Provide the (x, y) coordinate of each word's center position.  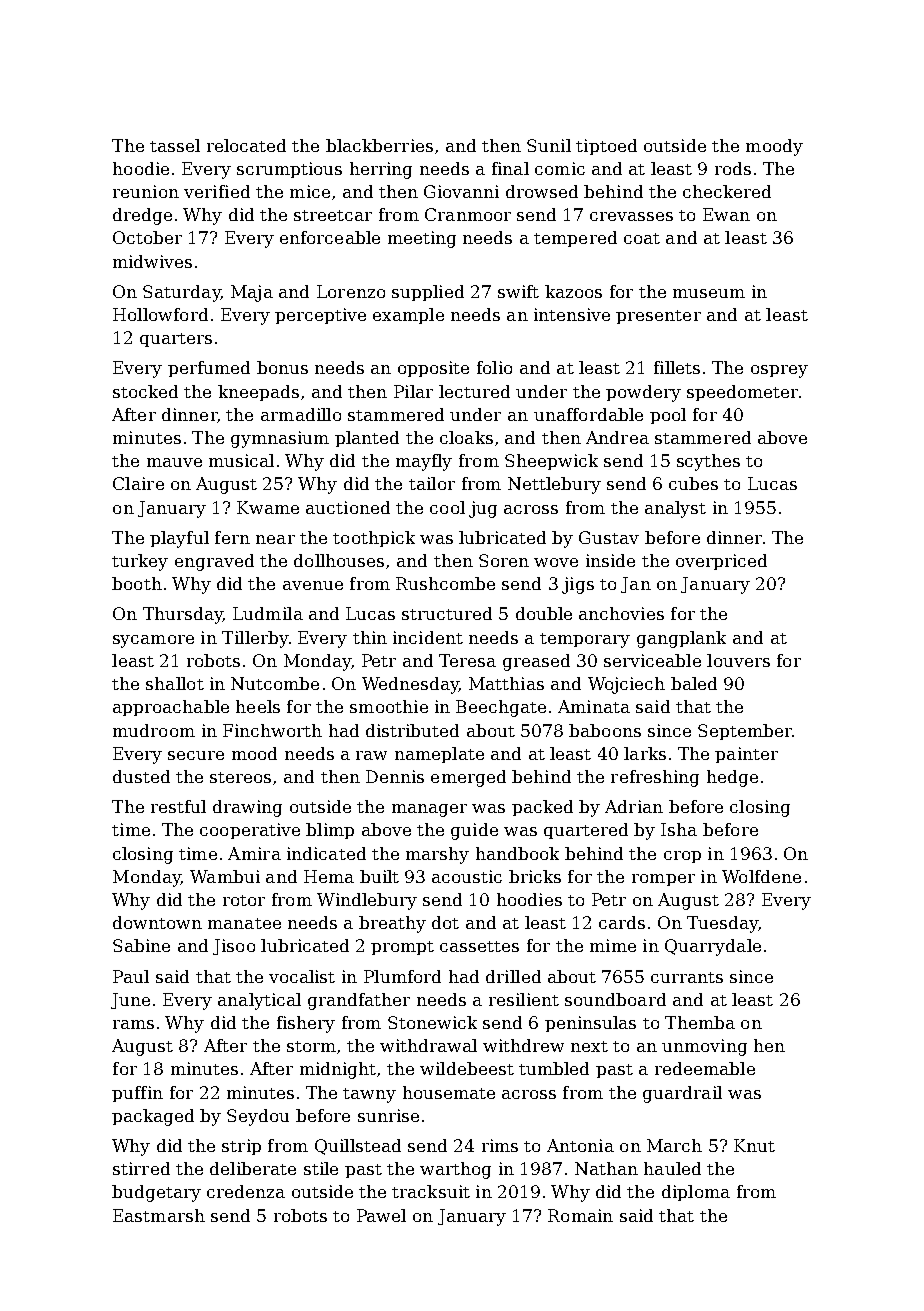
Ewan (726, 214)
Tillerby (255, 639)
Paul (131, 976)
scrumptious (289, 170)
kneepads (258, 393)
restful (178, 806)
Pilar (413, 391)
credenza (246, 1191)
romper (663, 880)
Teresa (467, 660)
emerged (468, 778)
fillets (677, 367)
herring (381, 170)
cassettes (479, 946)
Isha (679, 829)
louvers (738, 660)
